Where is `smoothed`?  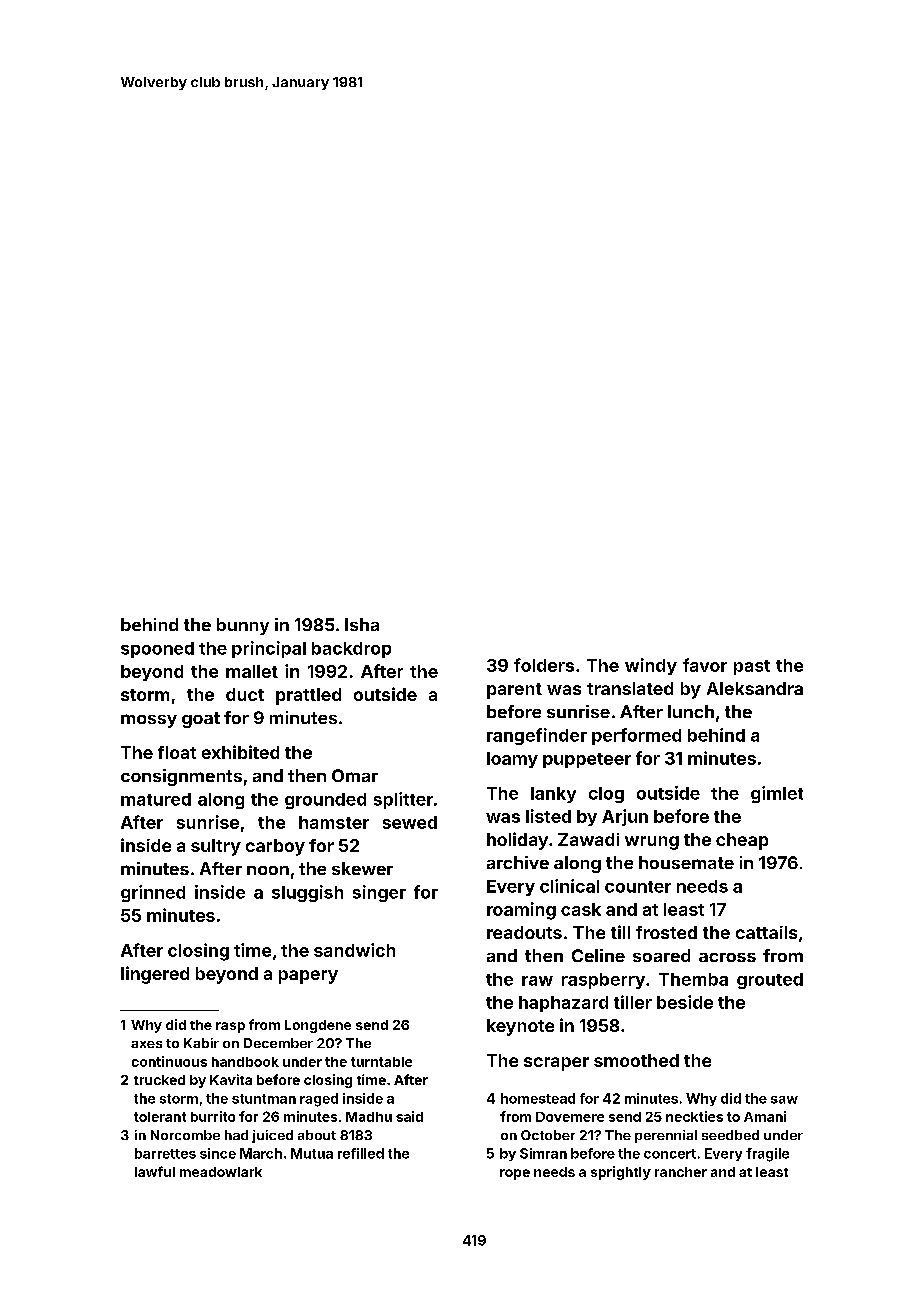 smoothed is located at coordinates (636, 1060).
